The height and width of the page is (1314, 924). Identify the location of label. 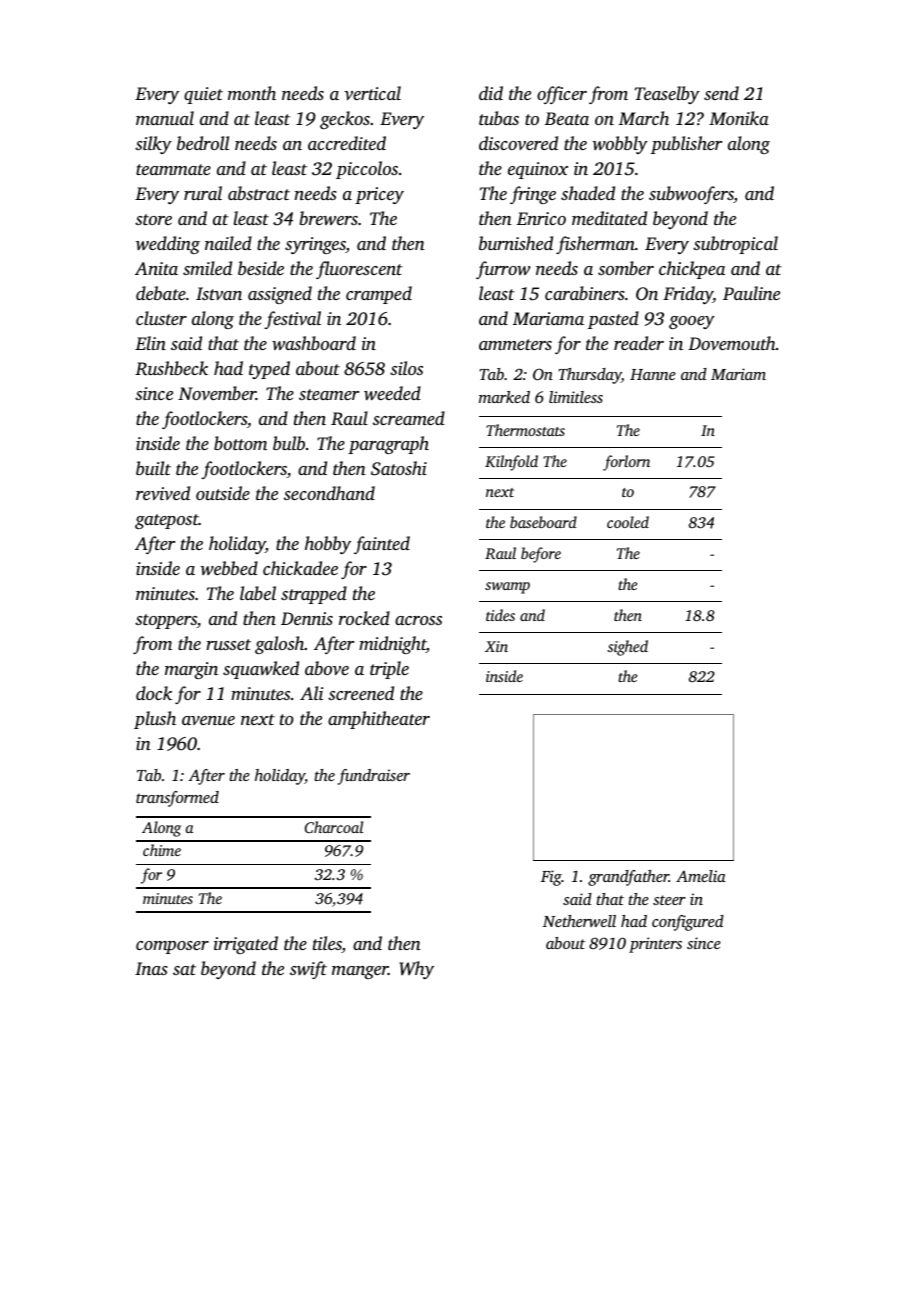
(258, 593).
